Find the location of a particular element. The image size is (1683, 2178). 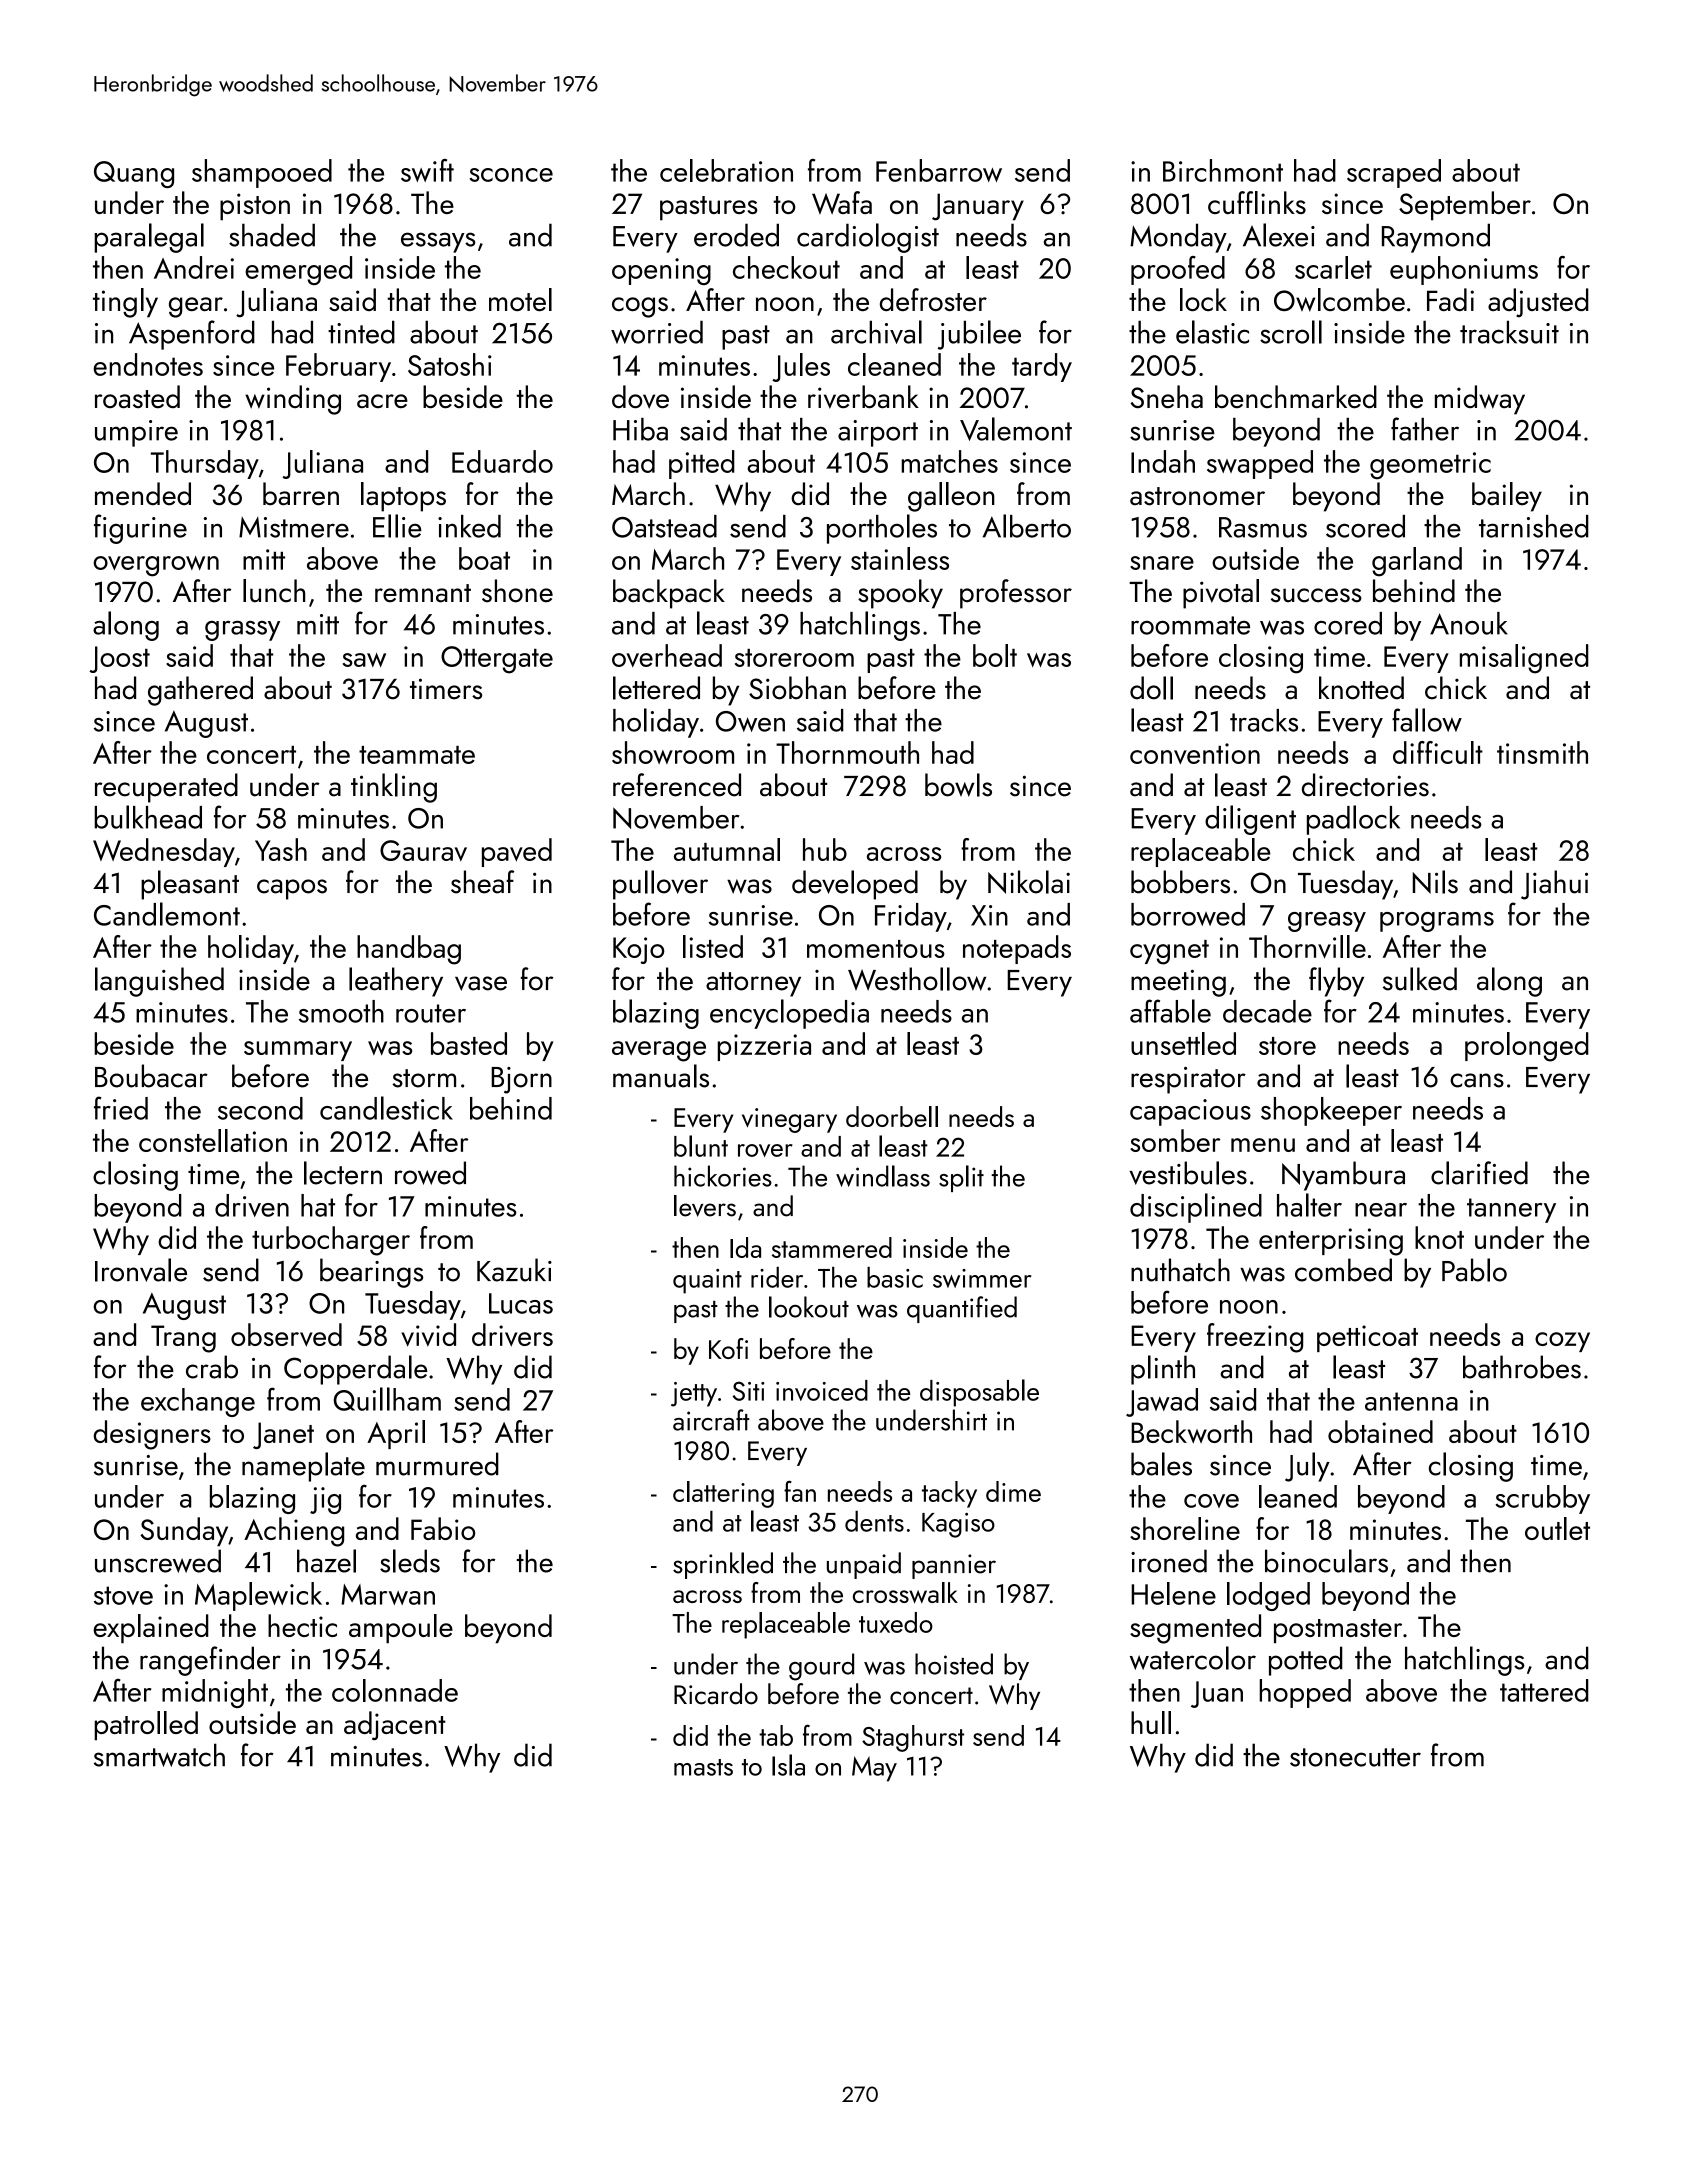

bowls is located at coordinates (958, 785).
